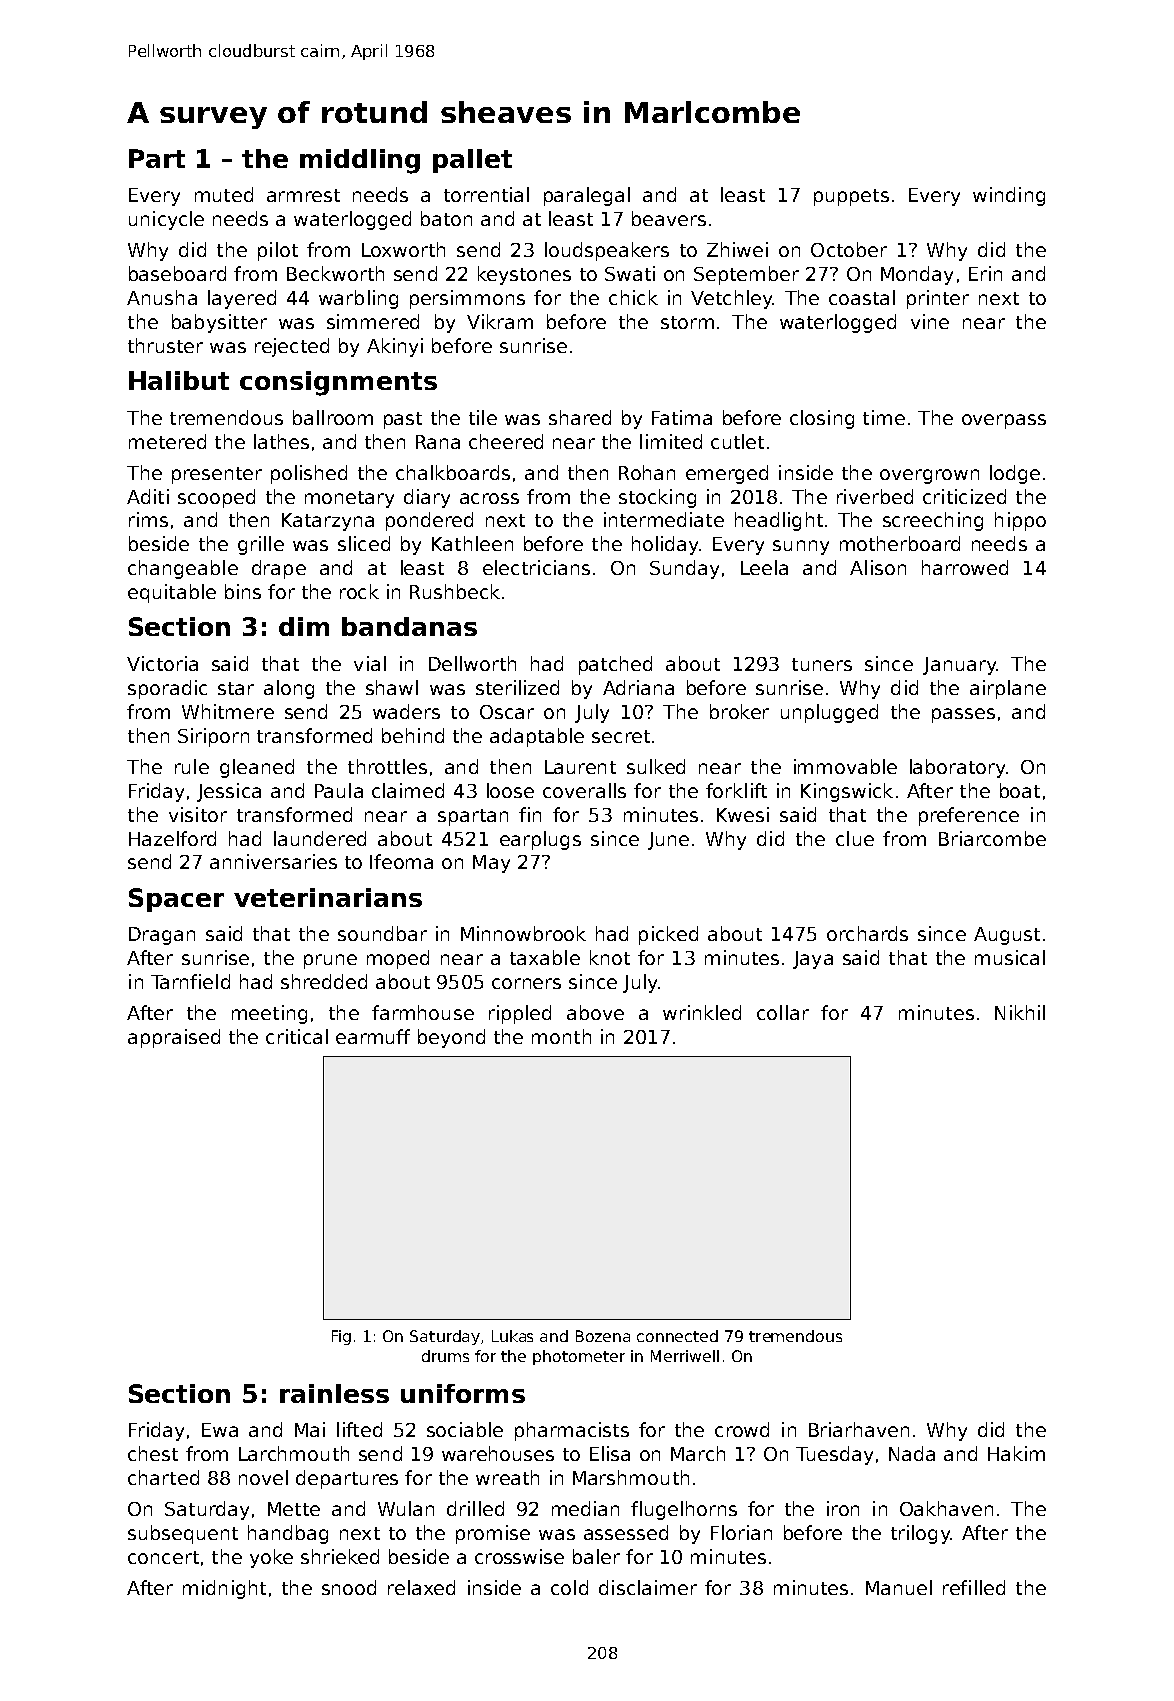  Describe the element at coordinates (359, 1429) in the screenshot. I see `lifted` at that location.
